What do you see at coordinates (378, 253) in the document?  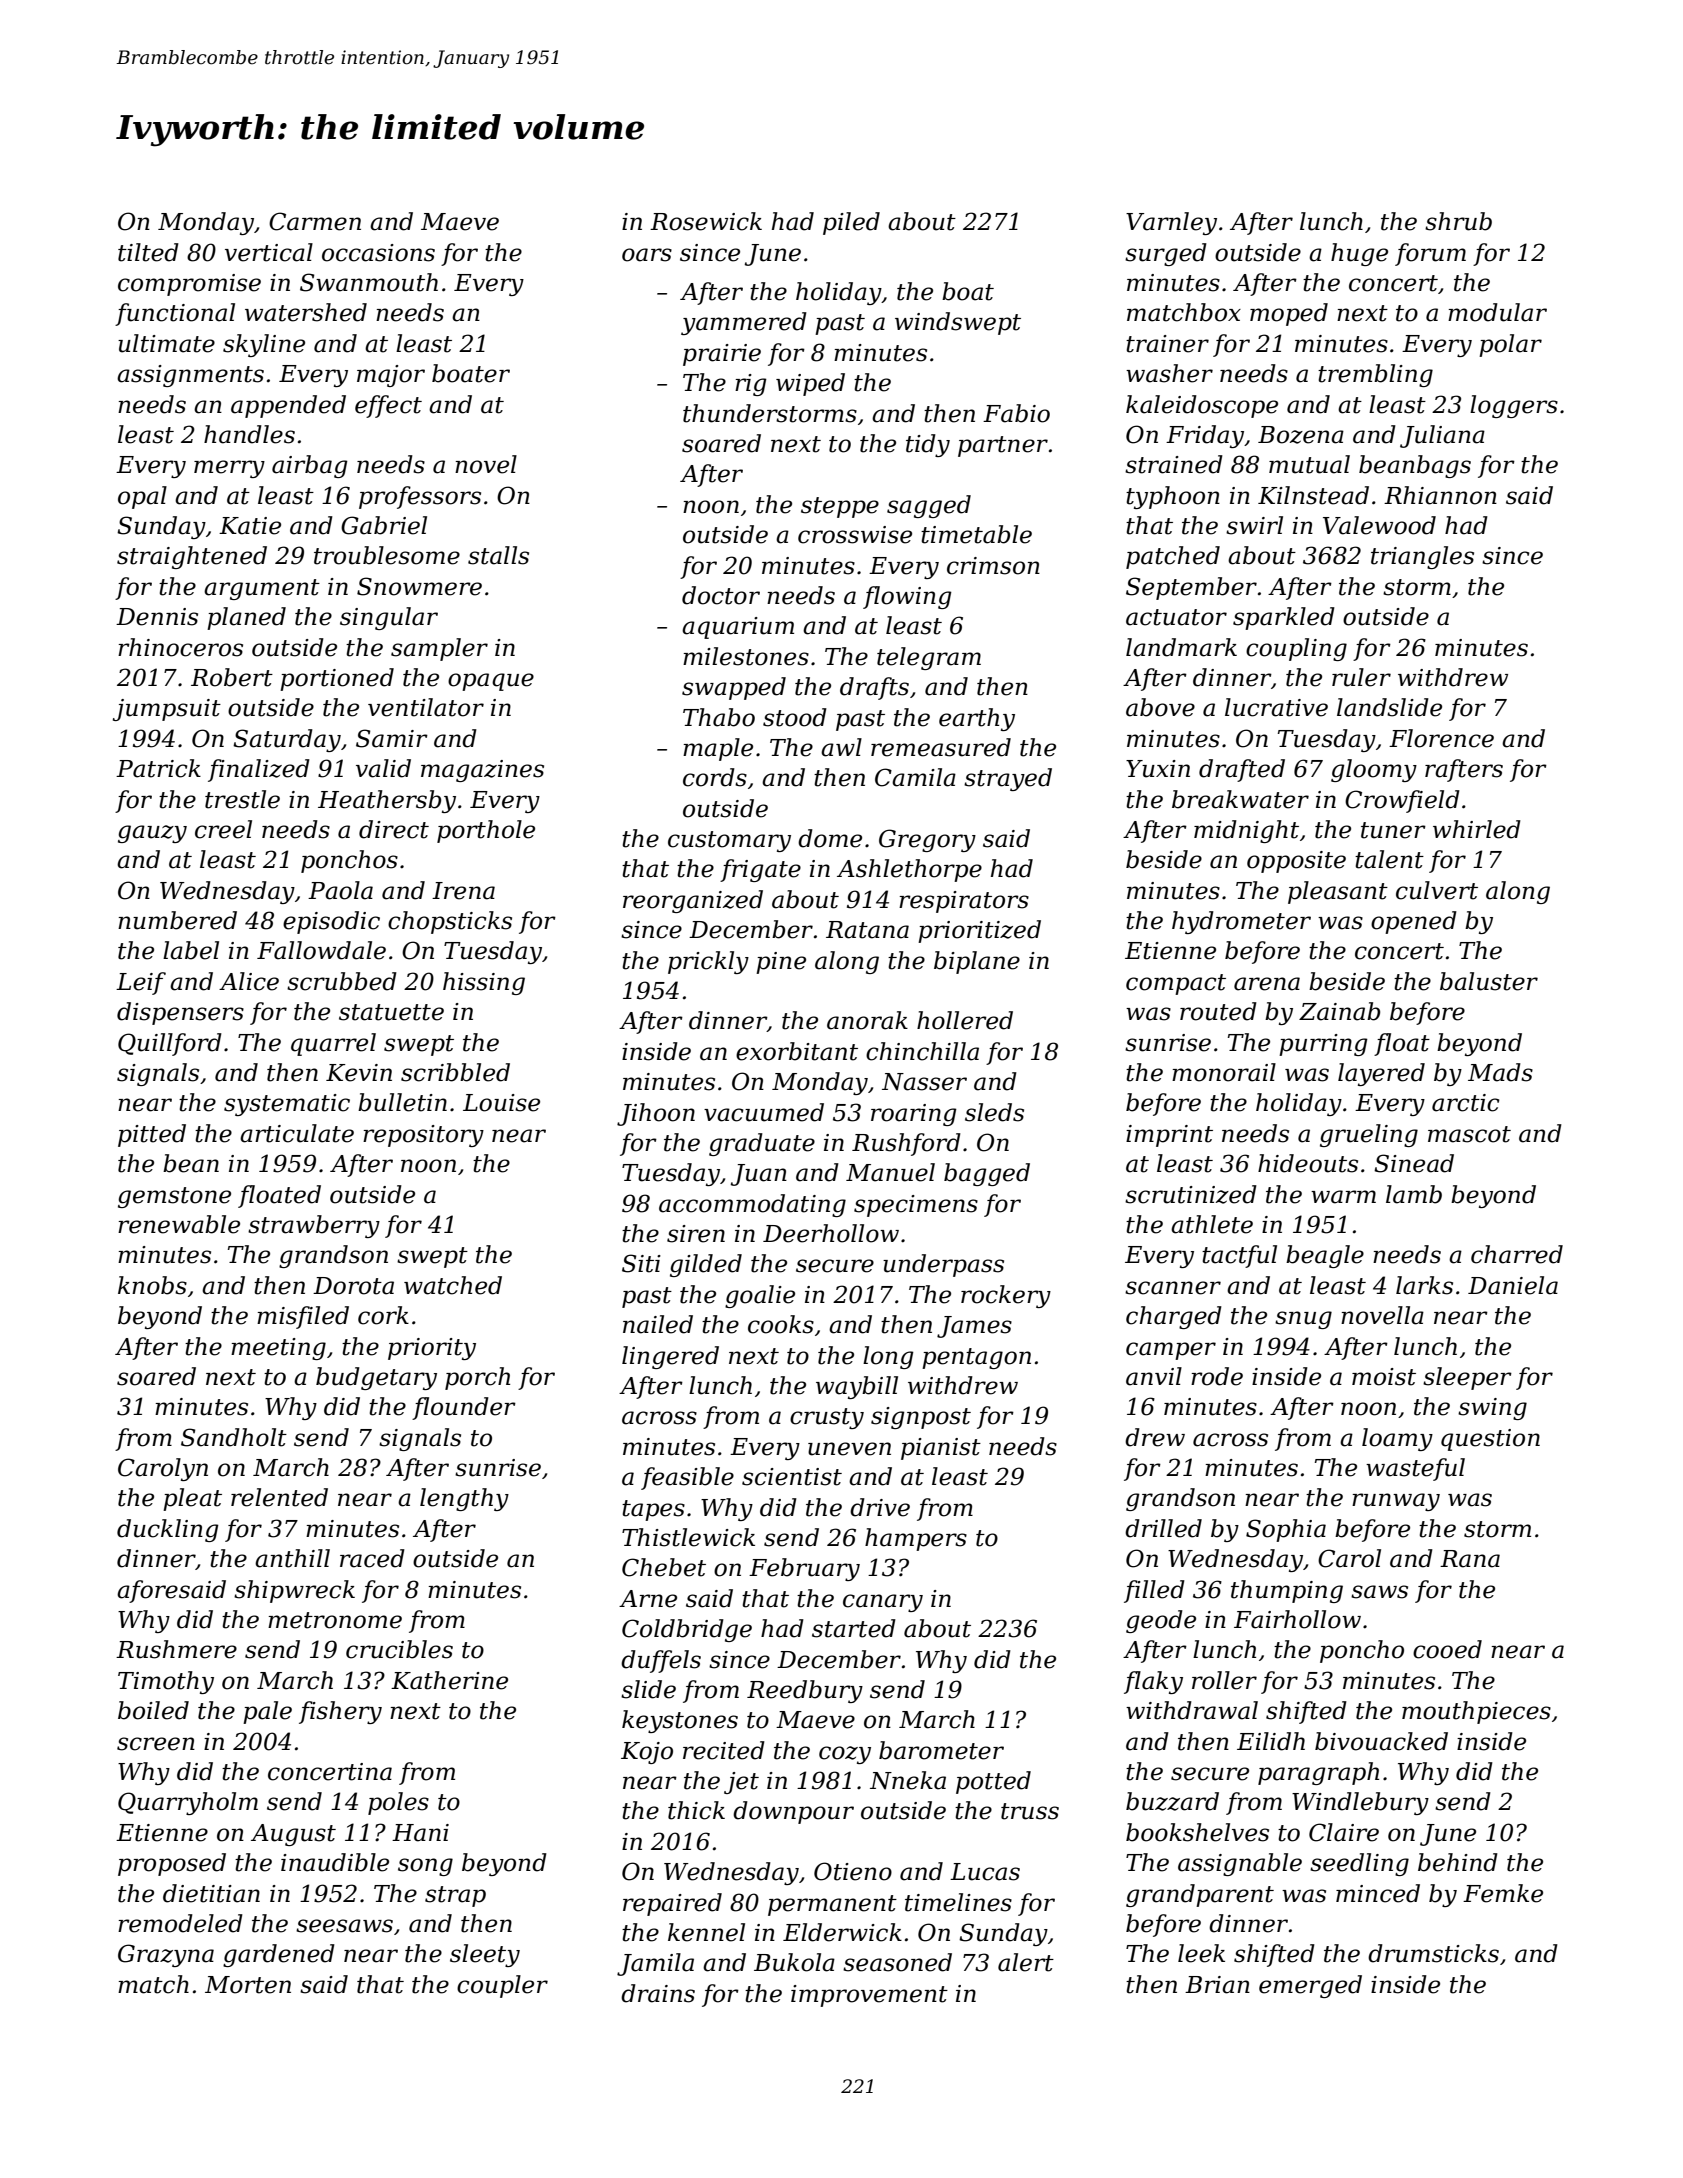 I see `occasions` at bounding box center [378, 253].
